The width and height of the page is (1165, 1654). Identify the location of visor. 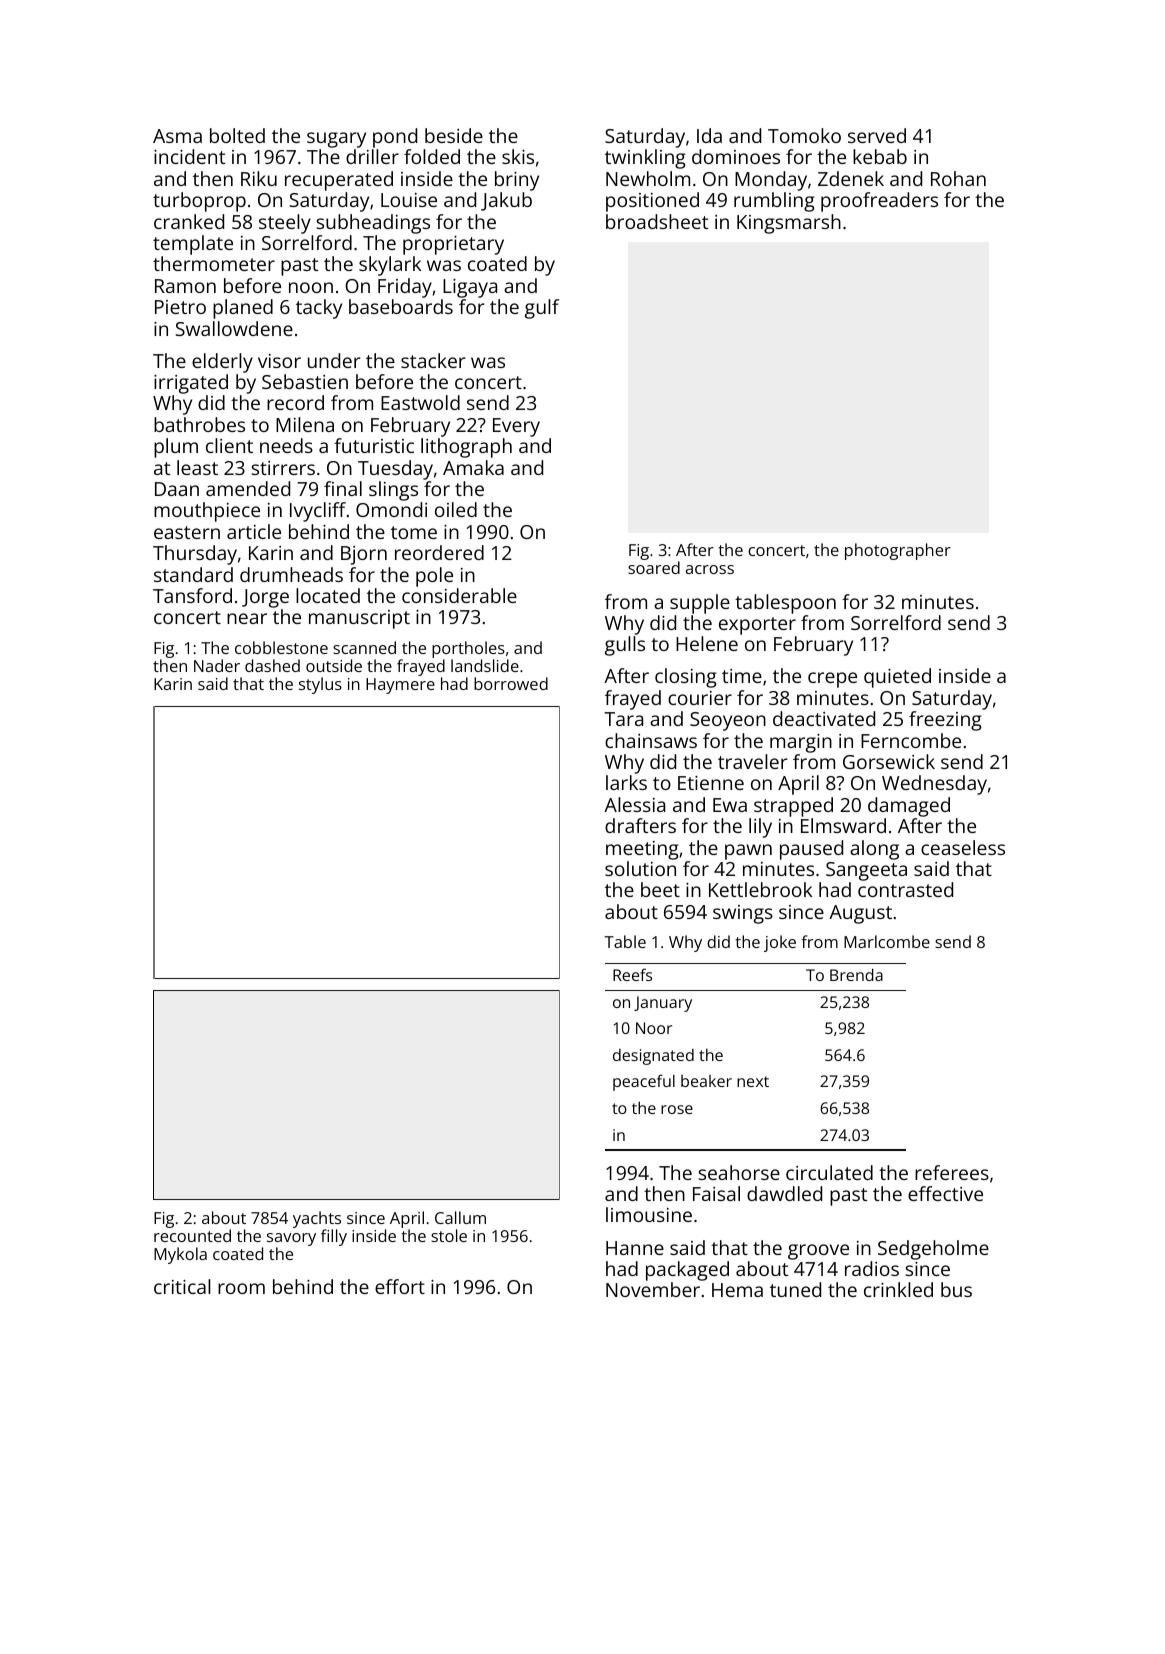
(279, 361).
